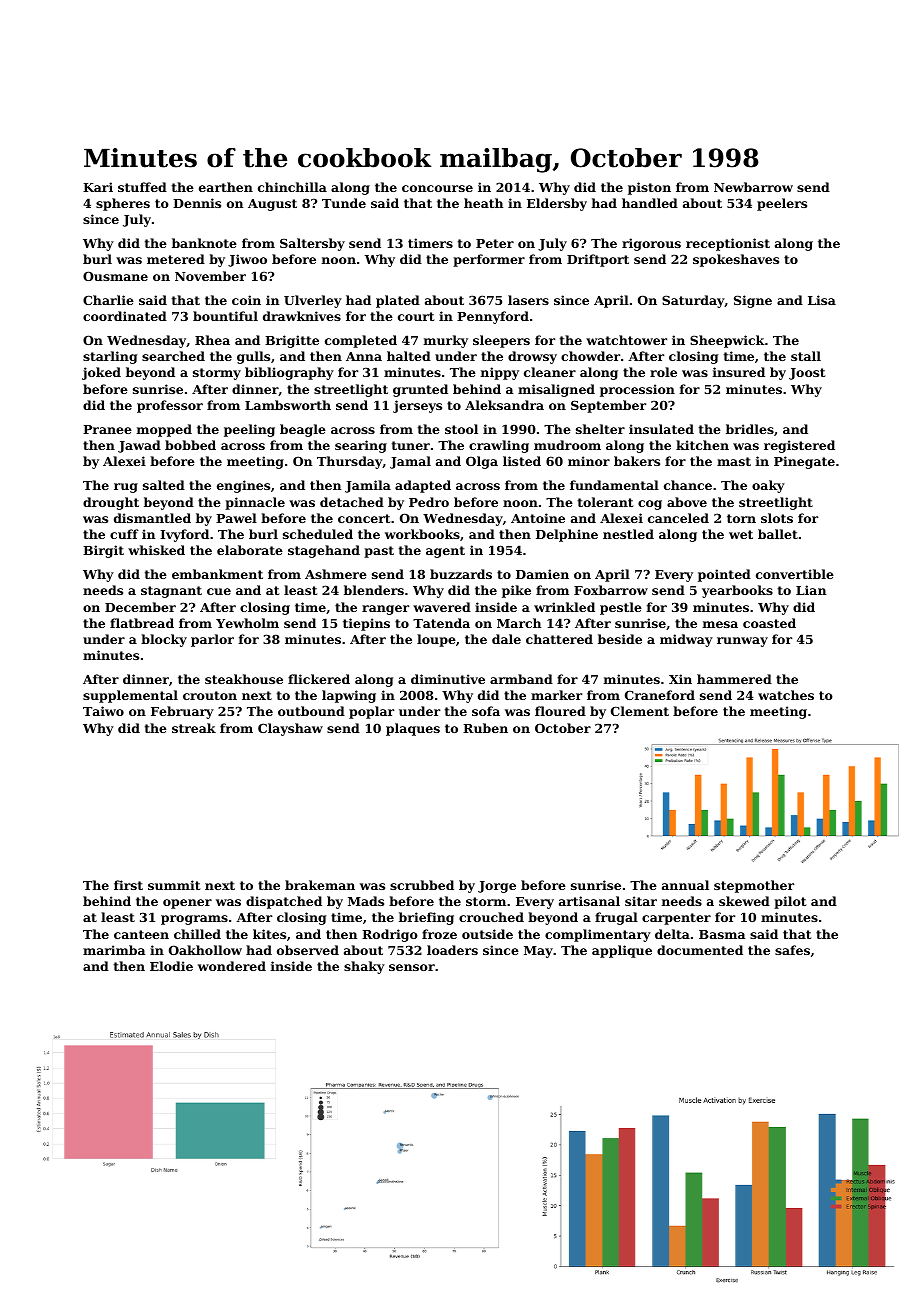 The image size is (924, 1314). What do you see at coordinates (753, 187) in the image?
I see `Newbarrow` at bounding box center [753, 187].
